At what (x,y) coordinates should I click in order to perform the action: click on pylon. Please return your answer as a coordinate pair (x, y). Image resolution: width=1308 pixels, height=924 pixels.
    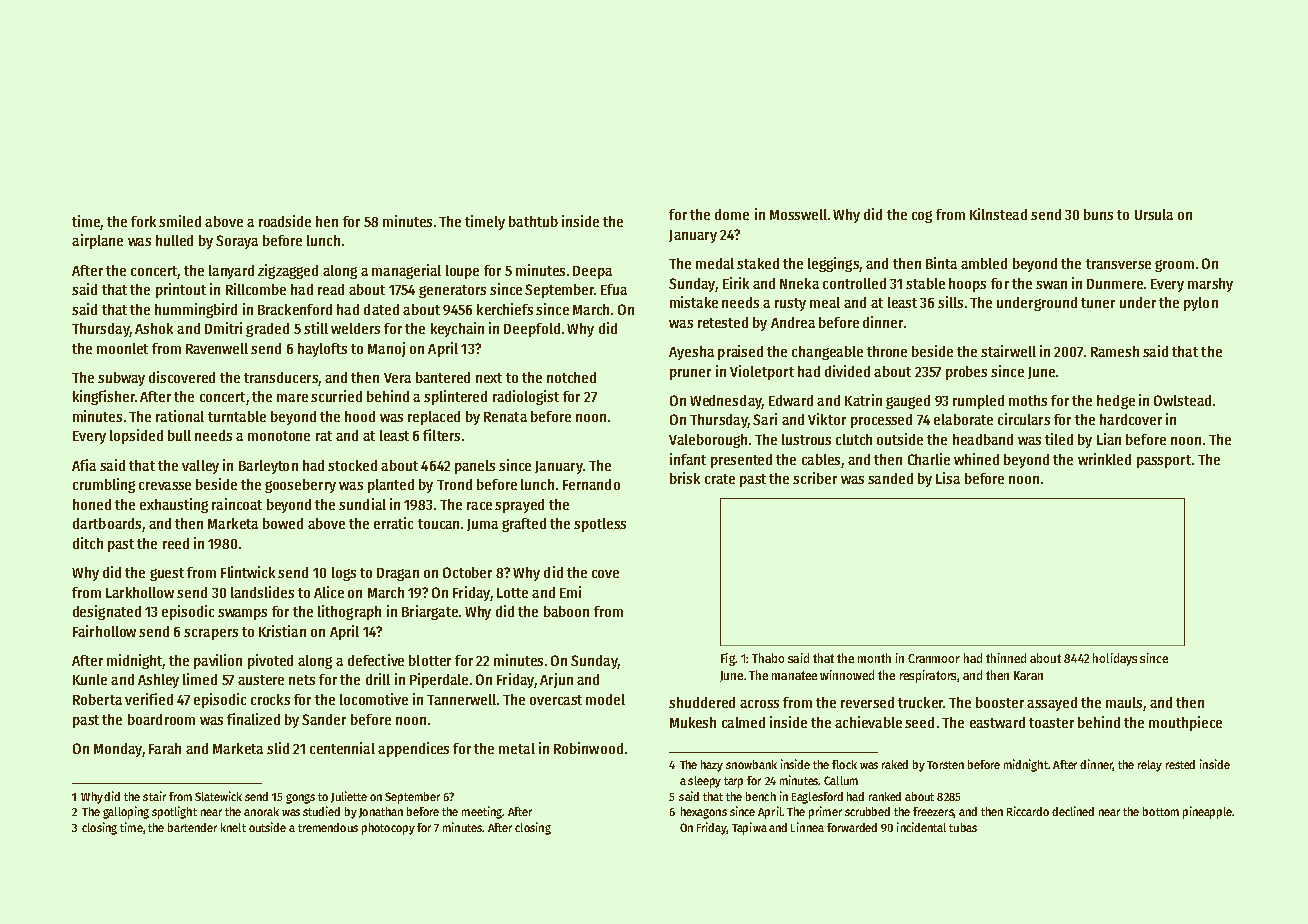
    Looking at the image, I should click on (1201, 304).
